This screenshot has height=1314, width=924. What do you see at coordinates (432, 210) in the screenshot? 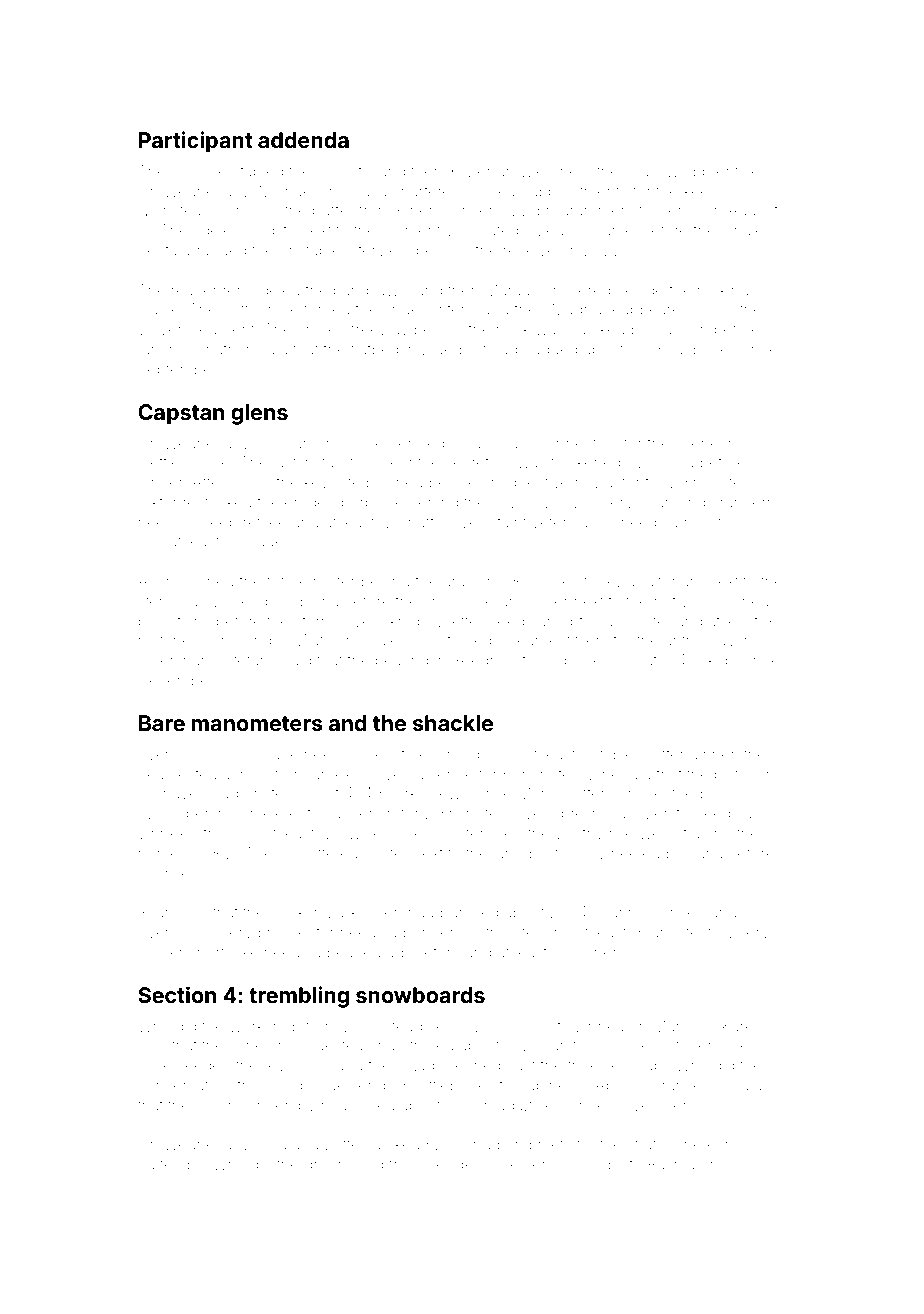
I see `Pinemoor` at bounding box center [432, 210].
